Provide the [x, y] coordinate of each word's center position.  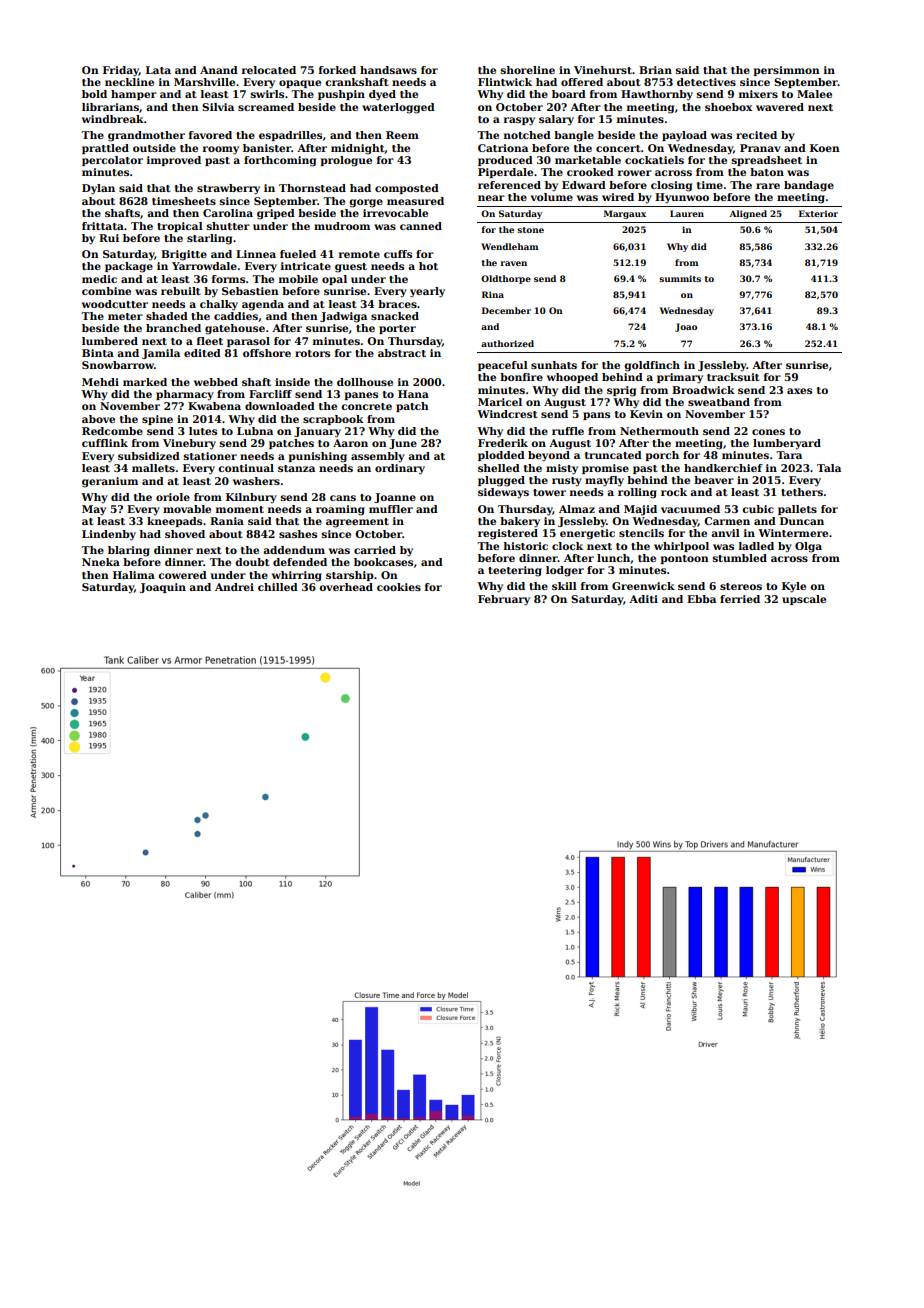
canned [421, 226]
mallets [153, 468]
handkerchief [723, 468]
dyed [382, 95]
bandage [809, 186]
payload [684, 136]
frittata [103, 226]
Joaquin [163, 588]
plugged [501, 481]
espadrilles [290, 136]
